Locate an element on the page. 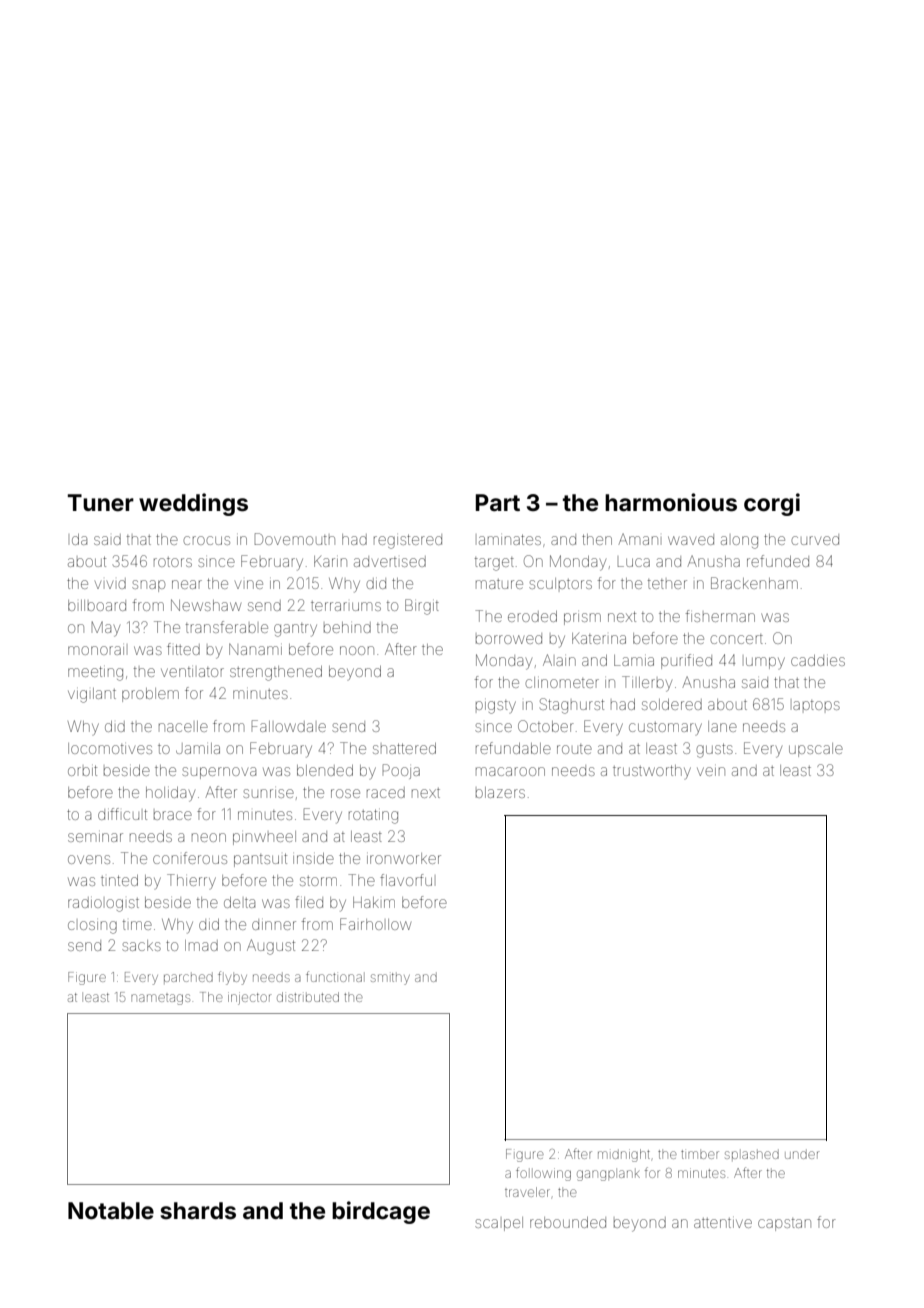 This page has height=1308, width=924. Part is located at coordinates (498, 502).
